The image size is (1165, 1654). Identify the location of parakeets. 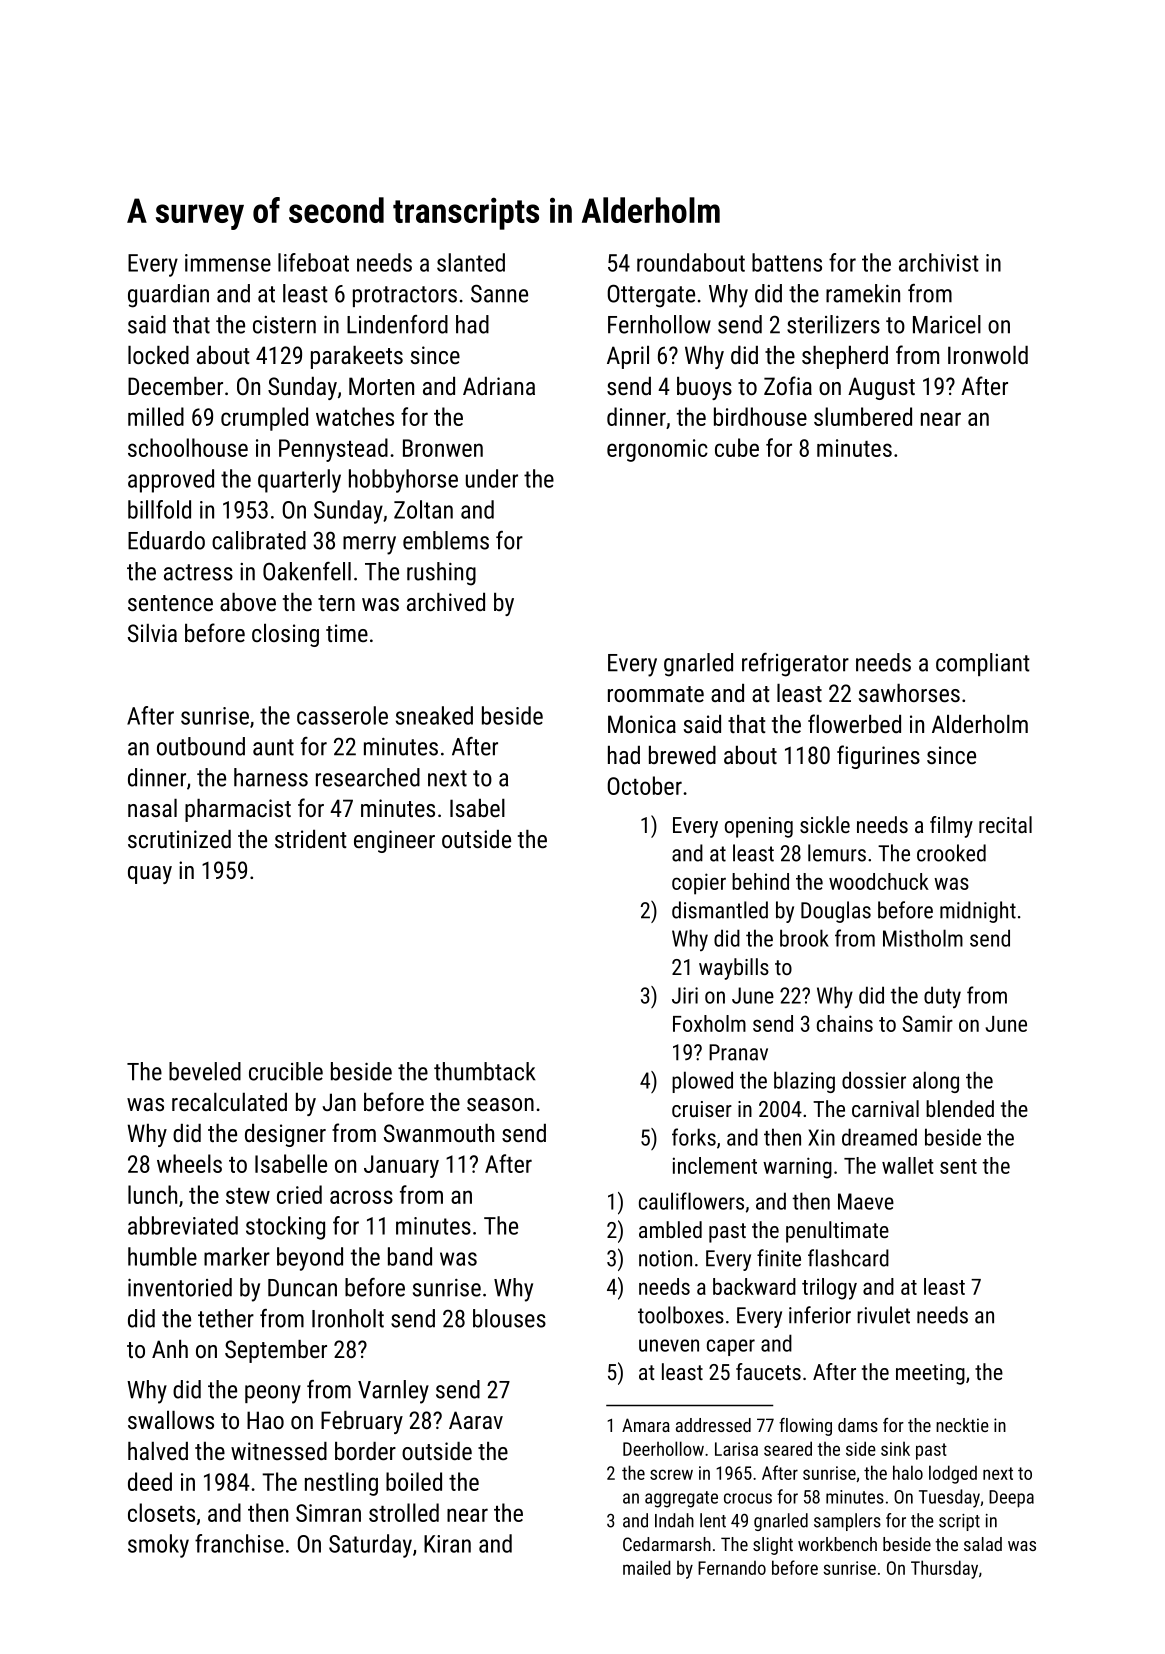
(357, 357).
